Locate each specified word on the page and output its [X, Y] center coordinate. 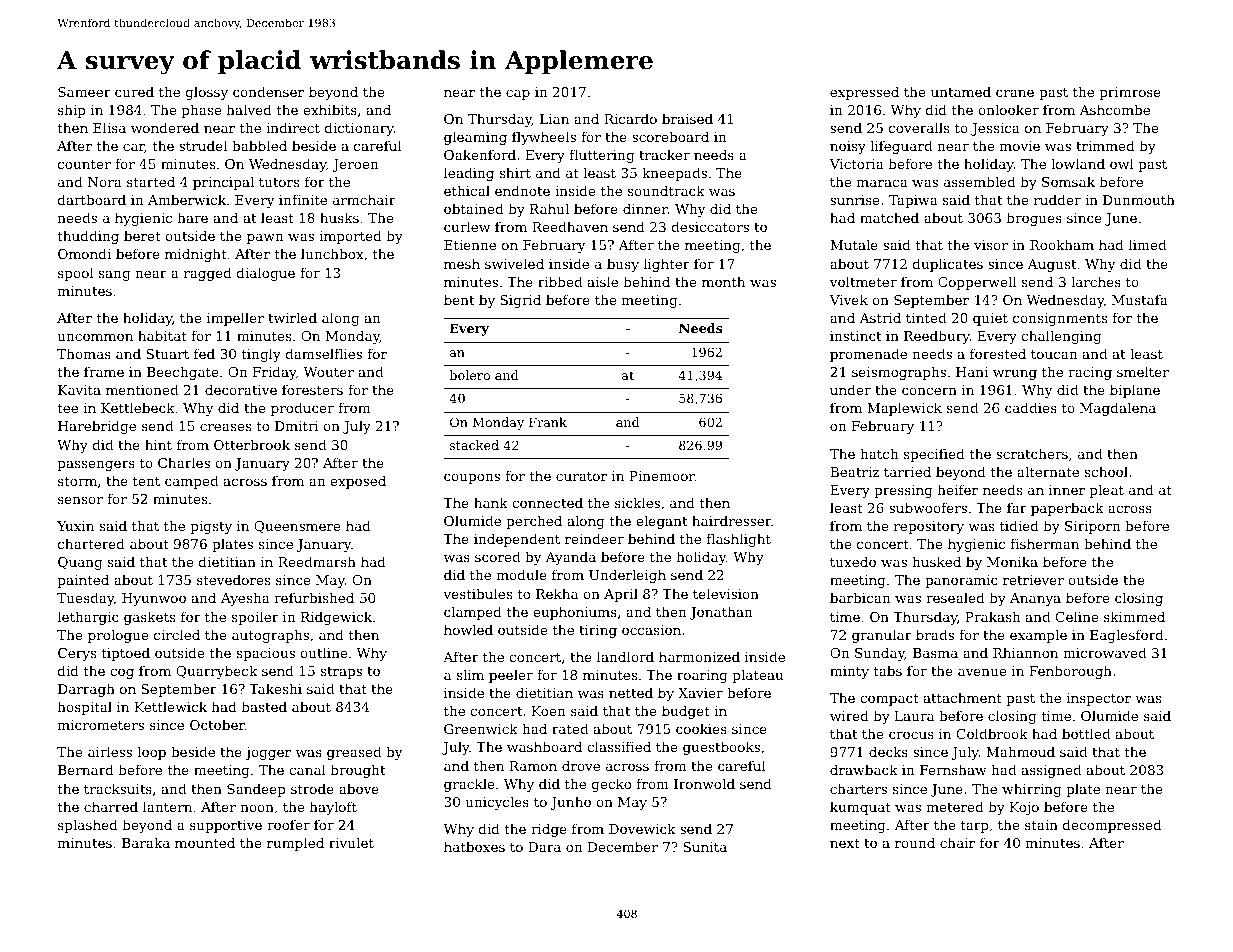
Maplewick [904, 409]
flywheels [544, 138]
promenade [868, 355]
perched [534, 522]
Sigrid [520, 301]
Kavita [79, 390]
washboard [544, 746]
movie [1020, 146]
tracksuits [118, 788]
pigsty [211, 527]
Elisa [109, 127]
